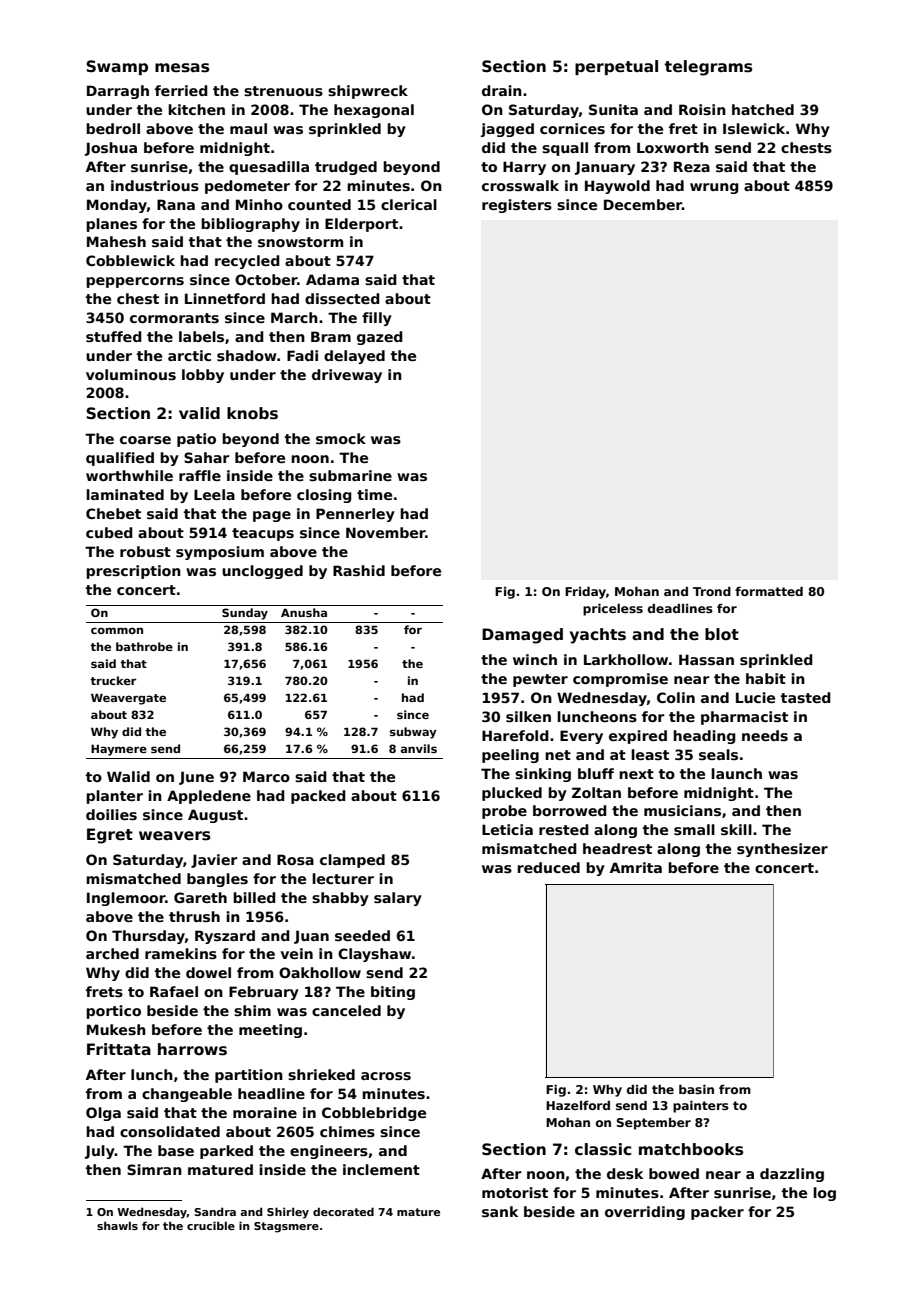  Describe the element at coordinates (398, 899) in the document. I see `salary` at that location.
